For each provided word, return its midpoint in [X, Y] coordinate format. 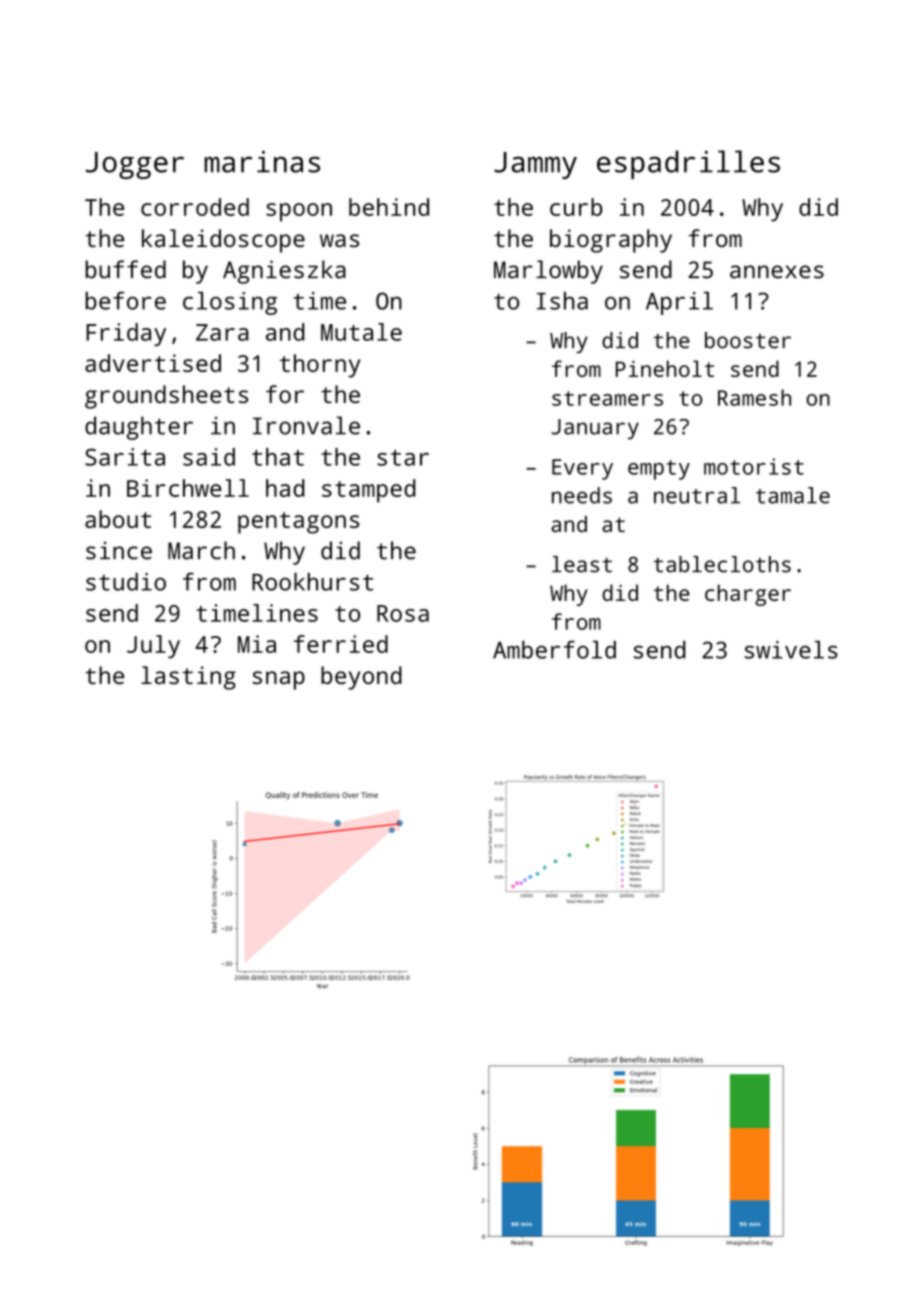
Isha [562, 301]
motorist [754, 466]
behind [389, 207]
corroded [195, 207]
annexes [777, 272]
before [125, 300]
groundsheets [166, 397]
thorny [320, 366]
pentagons [298, 523]
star [403, 458]
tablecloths [722, 564]
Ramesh [754, 397]
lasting [188, 678]
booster [748, 340]
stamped [369, 491]
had [285, 488]
